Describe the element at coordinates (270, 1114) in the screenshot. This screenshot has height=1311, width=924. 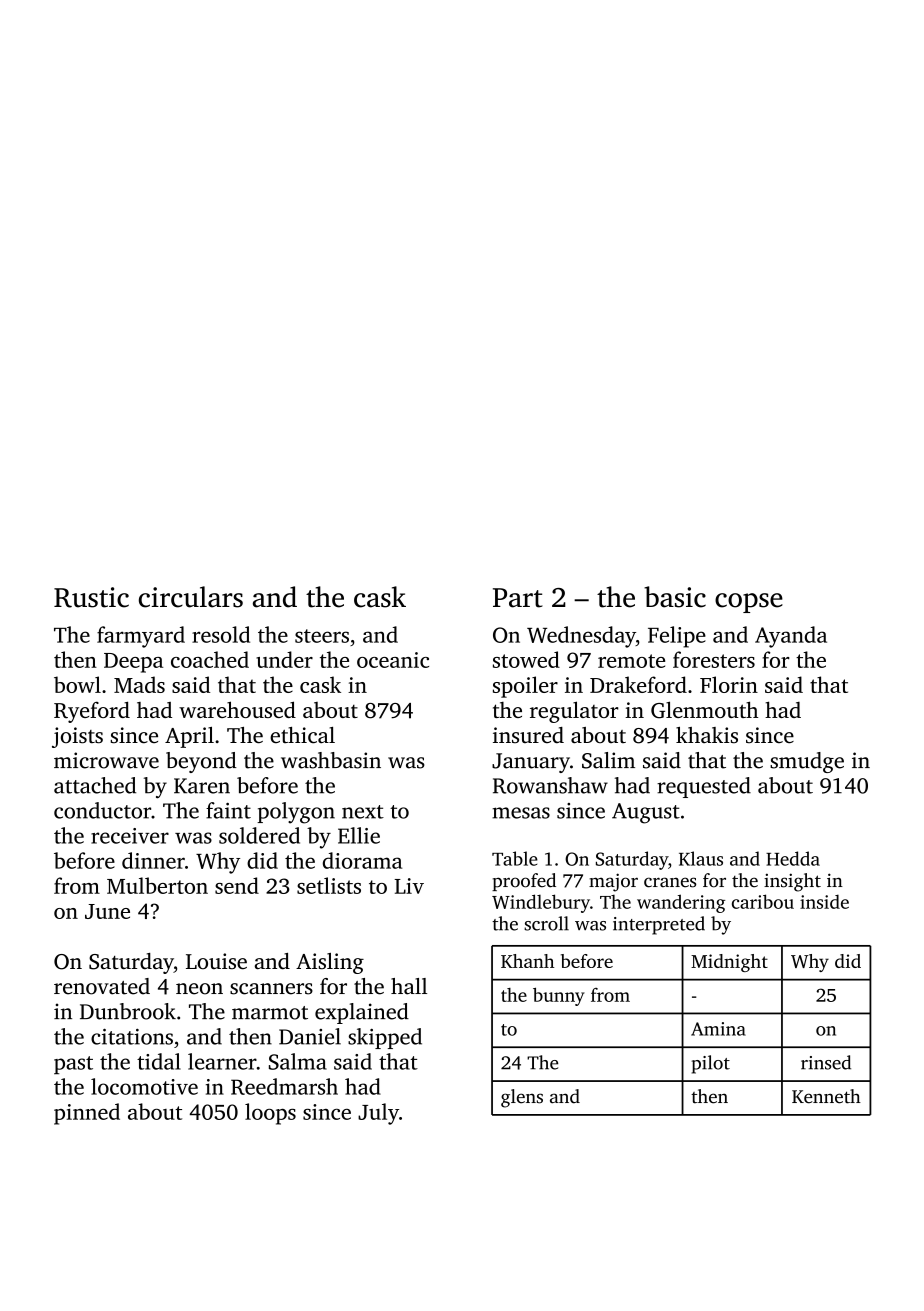
I see `loops` at that location.
